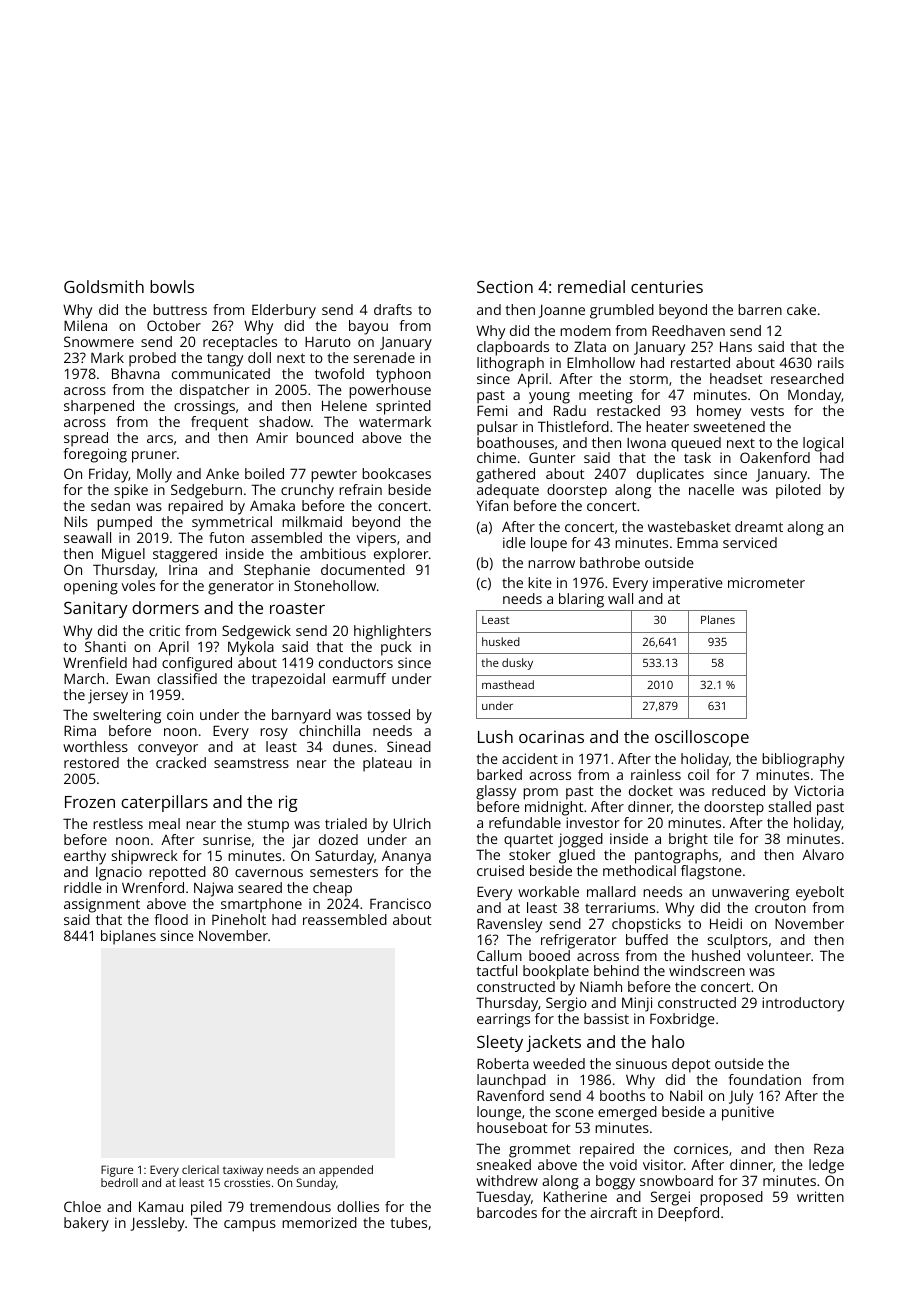 The image size is (908, 1316). I want to click on Monday, so click(814, 396).
